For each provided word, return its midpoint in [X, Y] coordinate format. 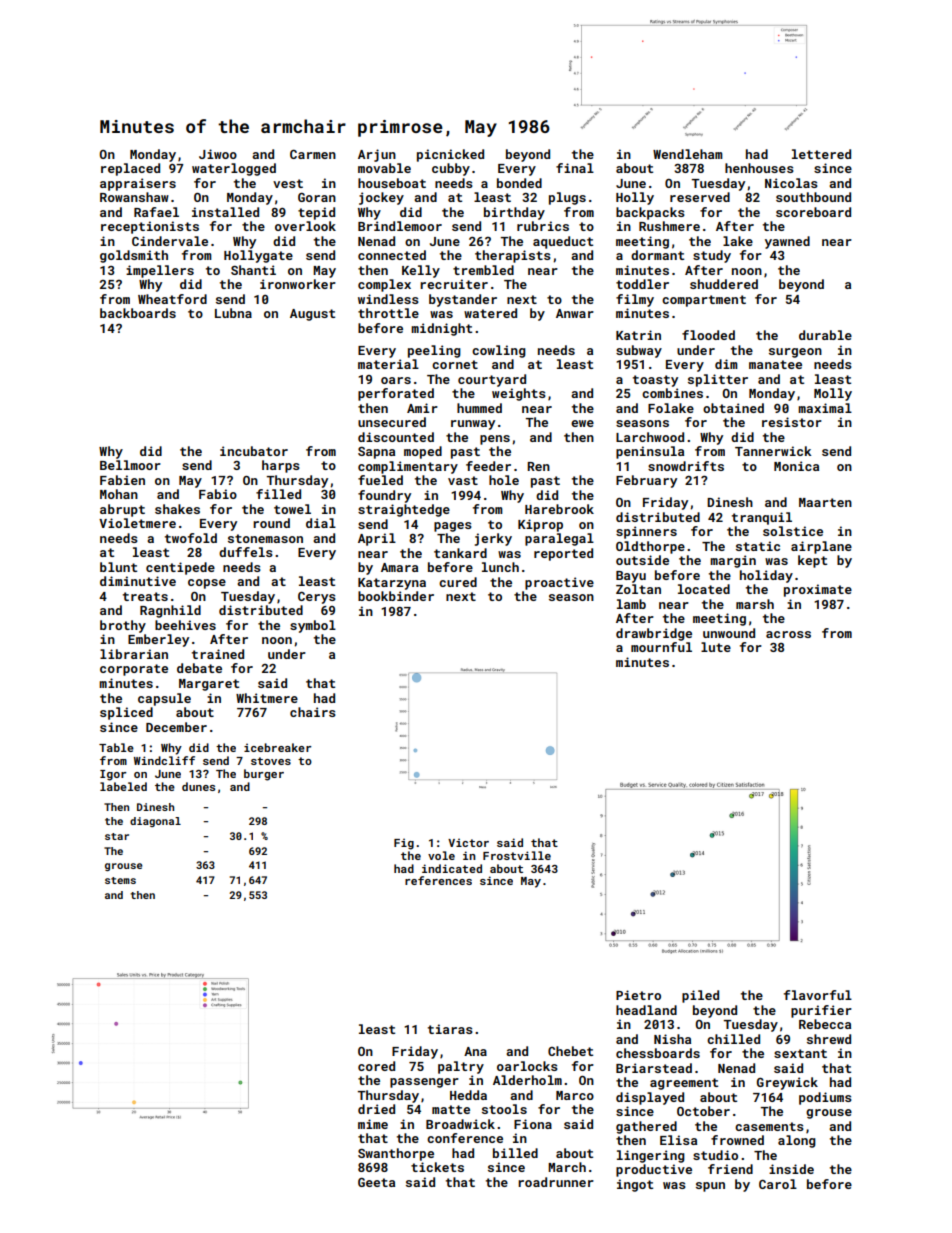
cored [376, 1066]
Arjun [377, 155]
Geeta [376, 1182]
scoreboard [813, 212]
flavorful [818, 995]
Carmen [313, 154]
